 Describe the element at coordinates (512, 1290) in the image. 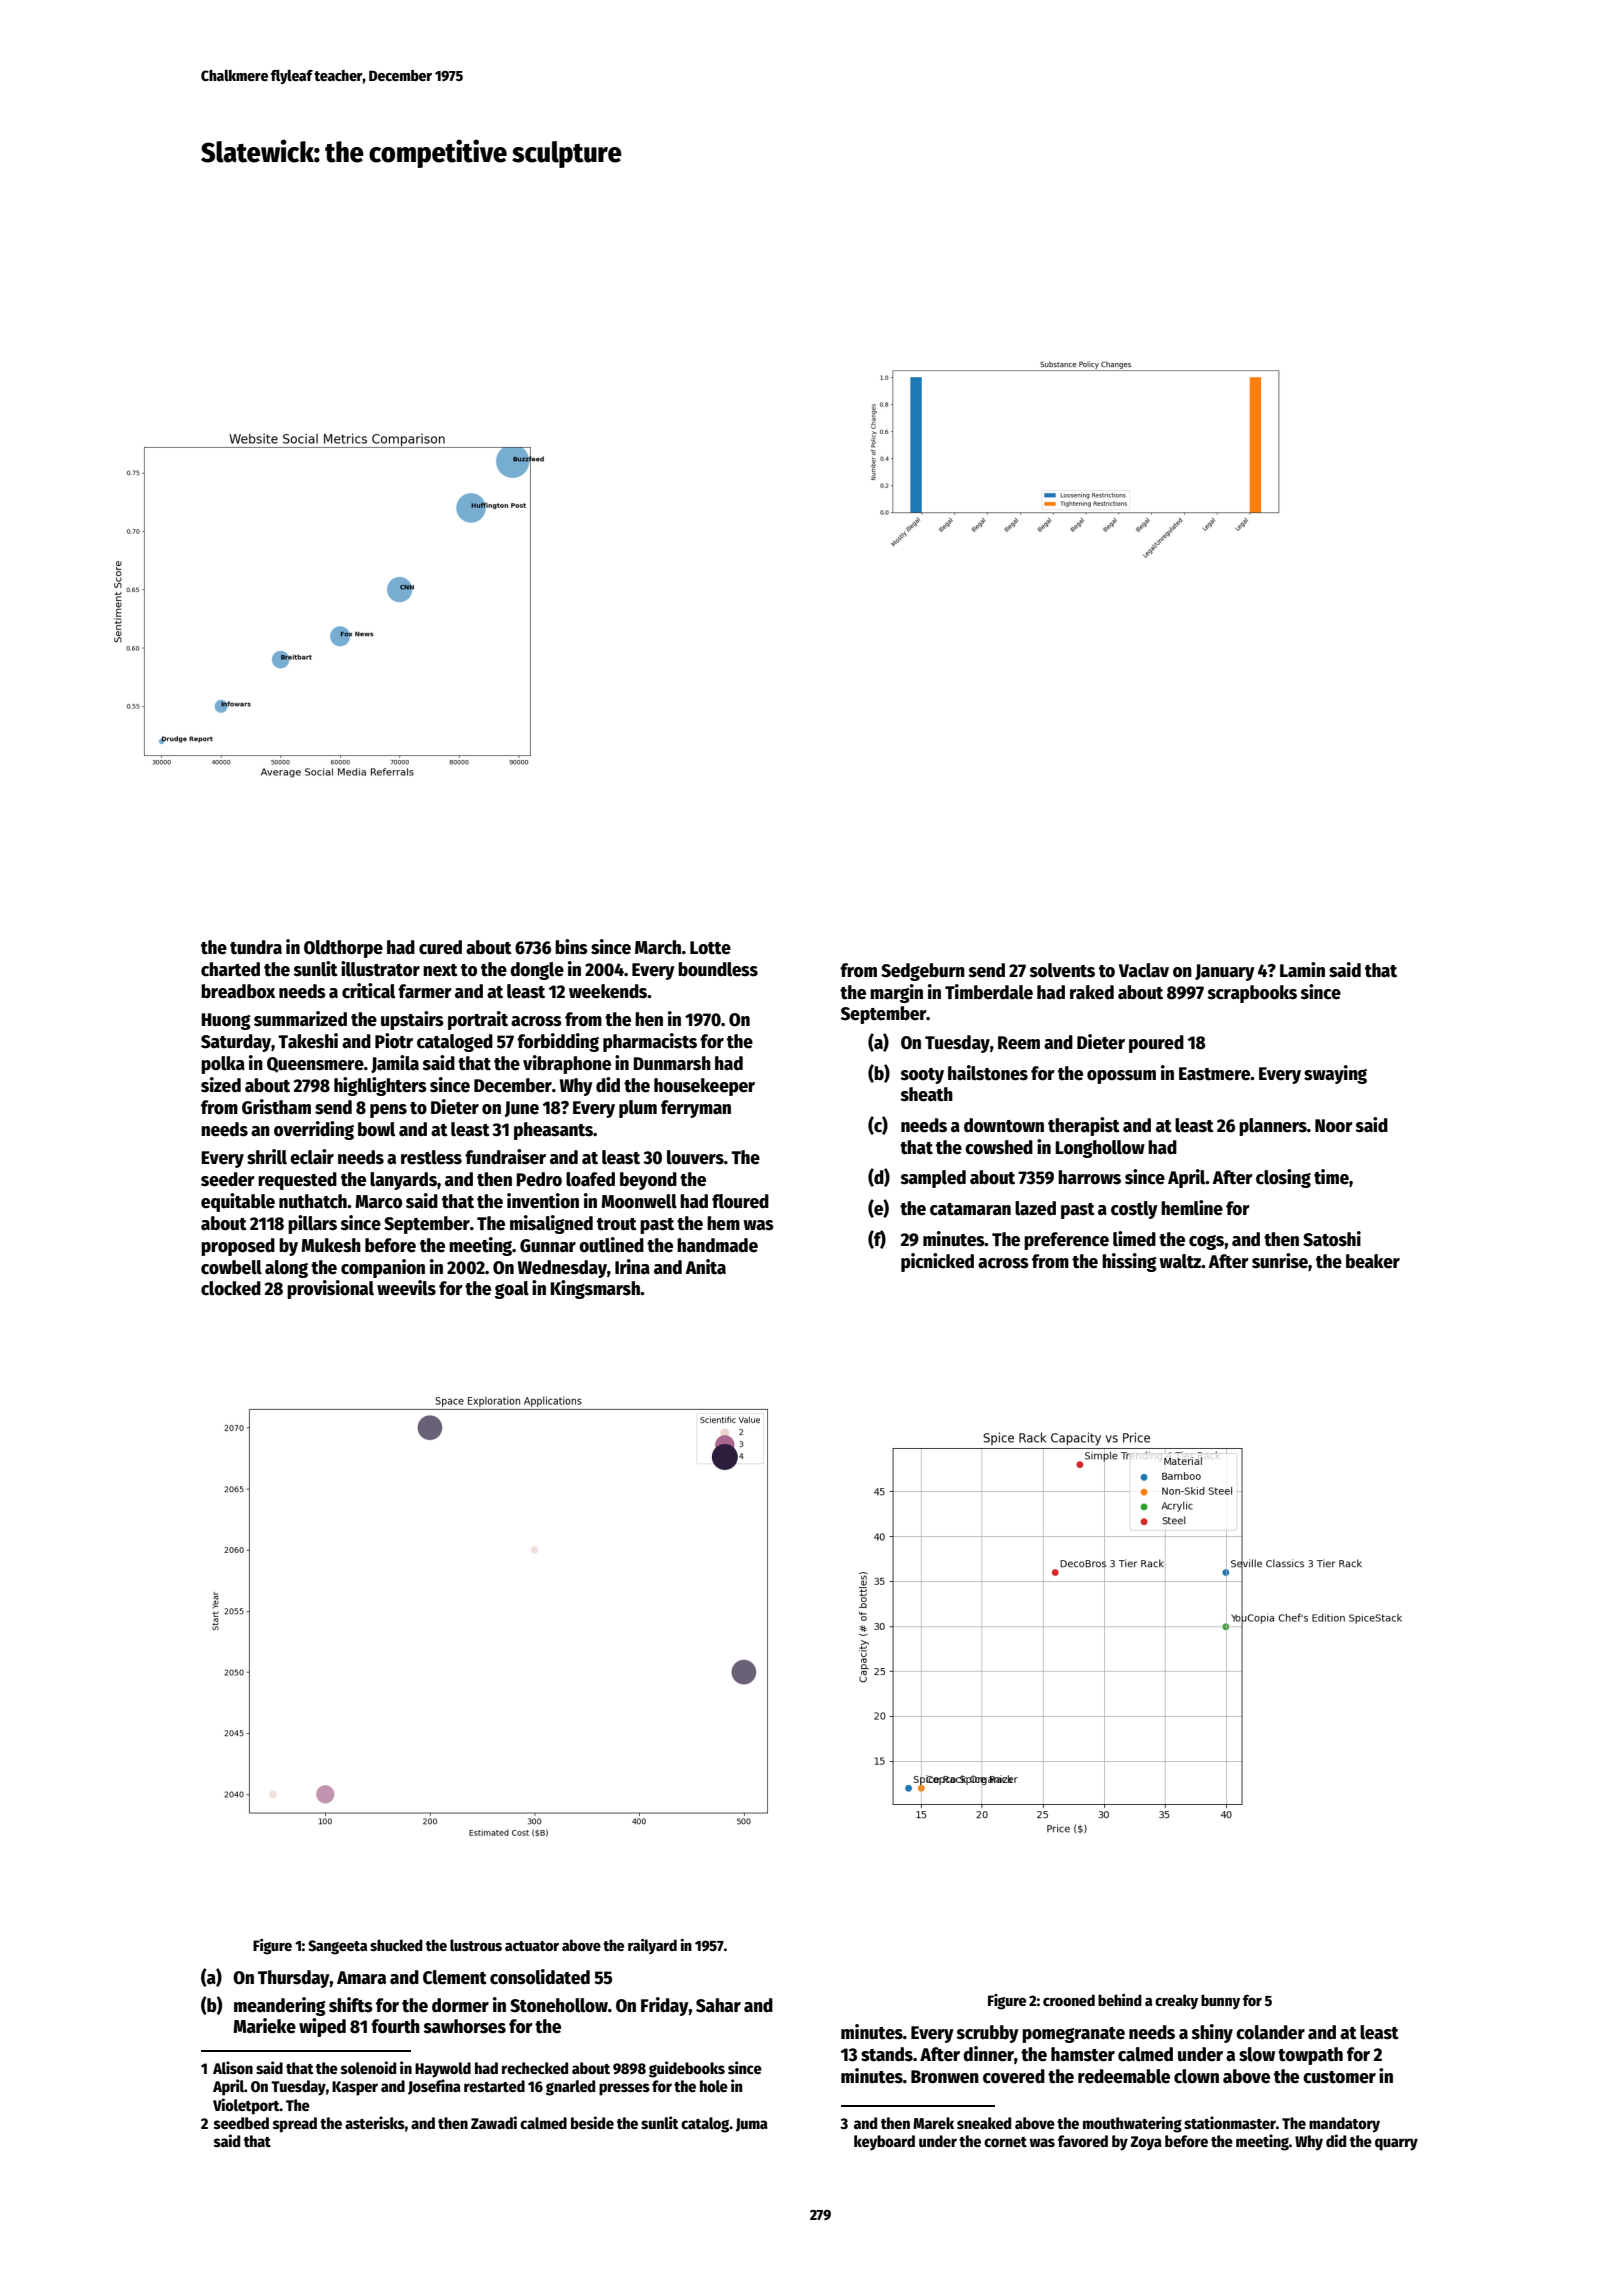

I see `goal` at that location.
